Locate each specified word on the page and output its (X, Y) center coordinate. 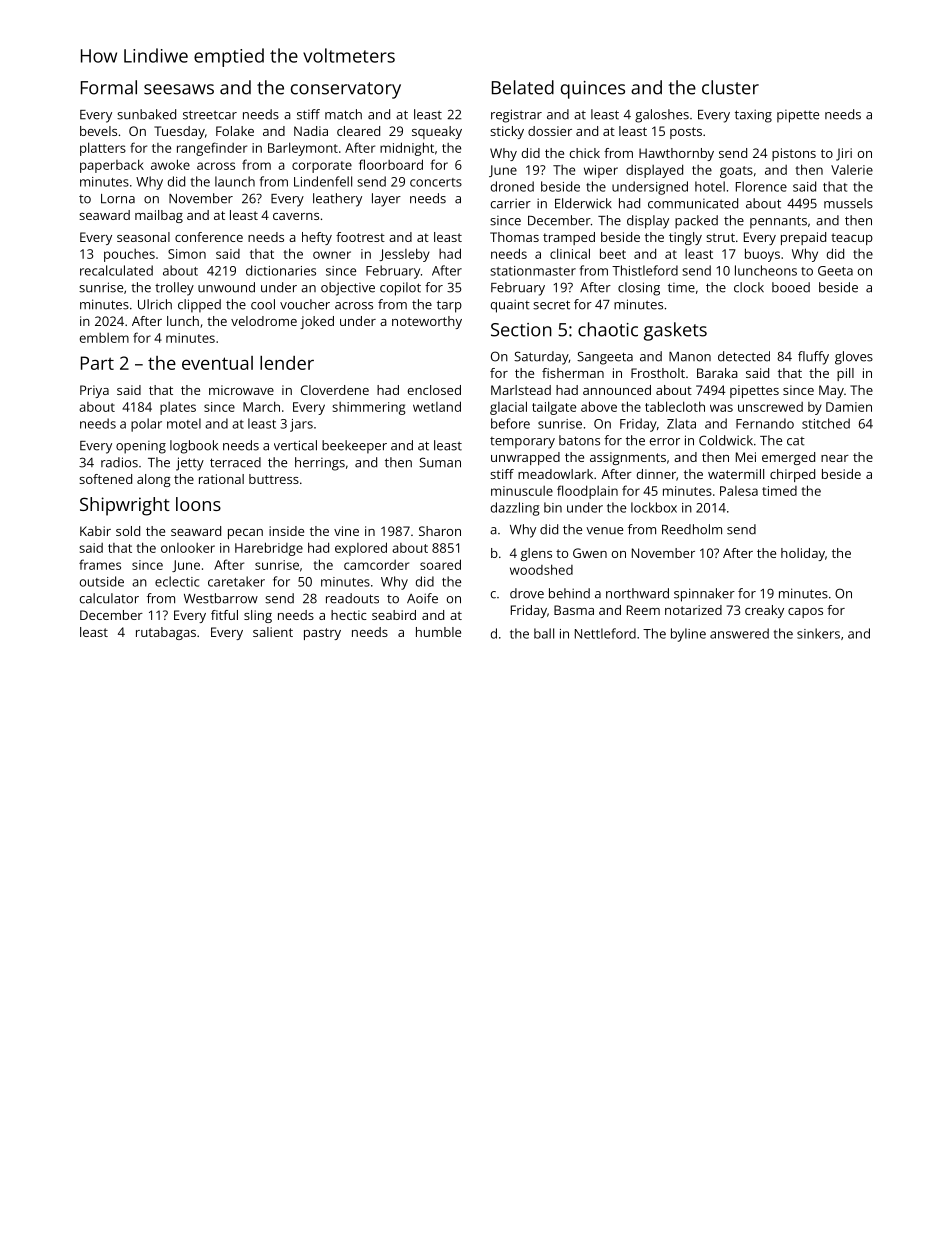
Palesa (739, 491)
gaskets (675, 331)
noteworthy (427, 322)
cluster (730, 87)
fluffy (813, 358)
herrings (320, 464)
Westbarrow (221, 598)
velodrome (264, 321)
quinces (593, 90)
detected (744, 356)
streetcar (210, 115)
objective (348, 289)
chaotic (608, 329)
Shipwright (125, 506)
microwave (241, 390)
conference (209, 237)
